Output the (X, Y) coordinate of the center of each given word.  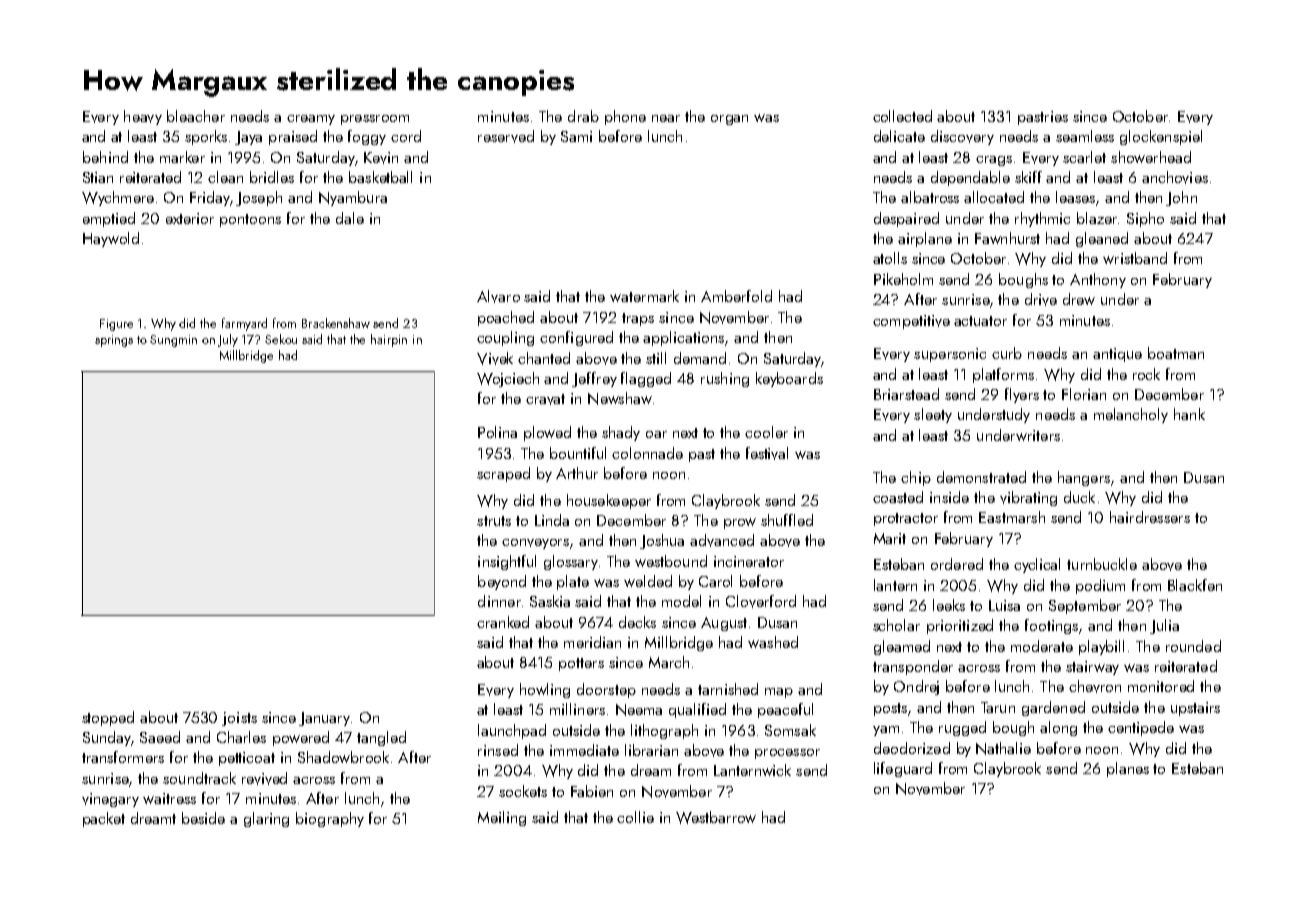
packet (104, 819)
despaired (906, 219)
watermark (644, 296)
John (1181, 198)
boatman (1176, 353)
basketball (380, 177)
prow (740, 523)
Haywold (111, 239)
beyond (502, 582)
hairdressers (1150, 517)
